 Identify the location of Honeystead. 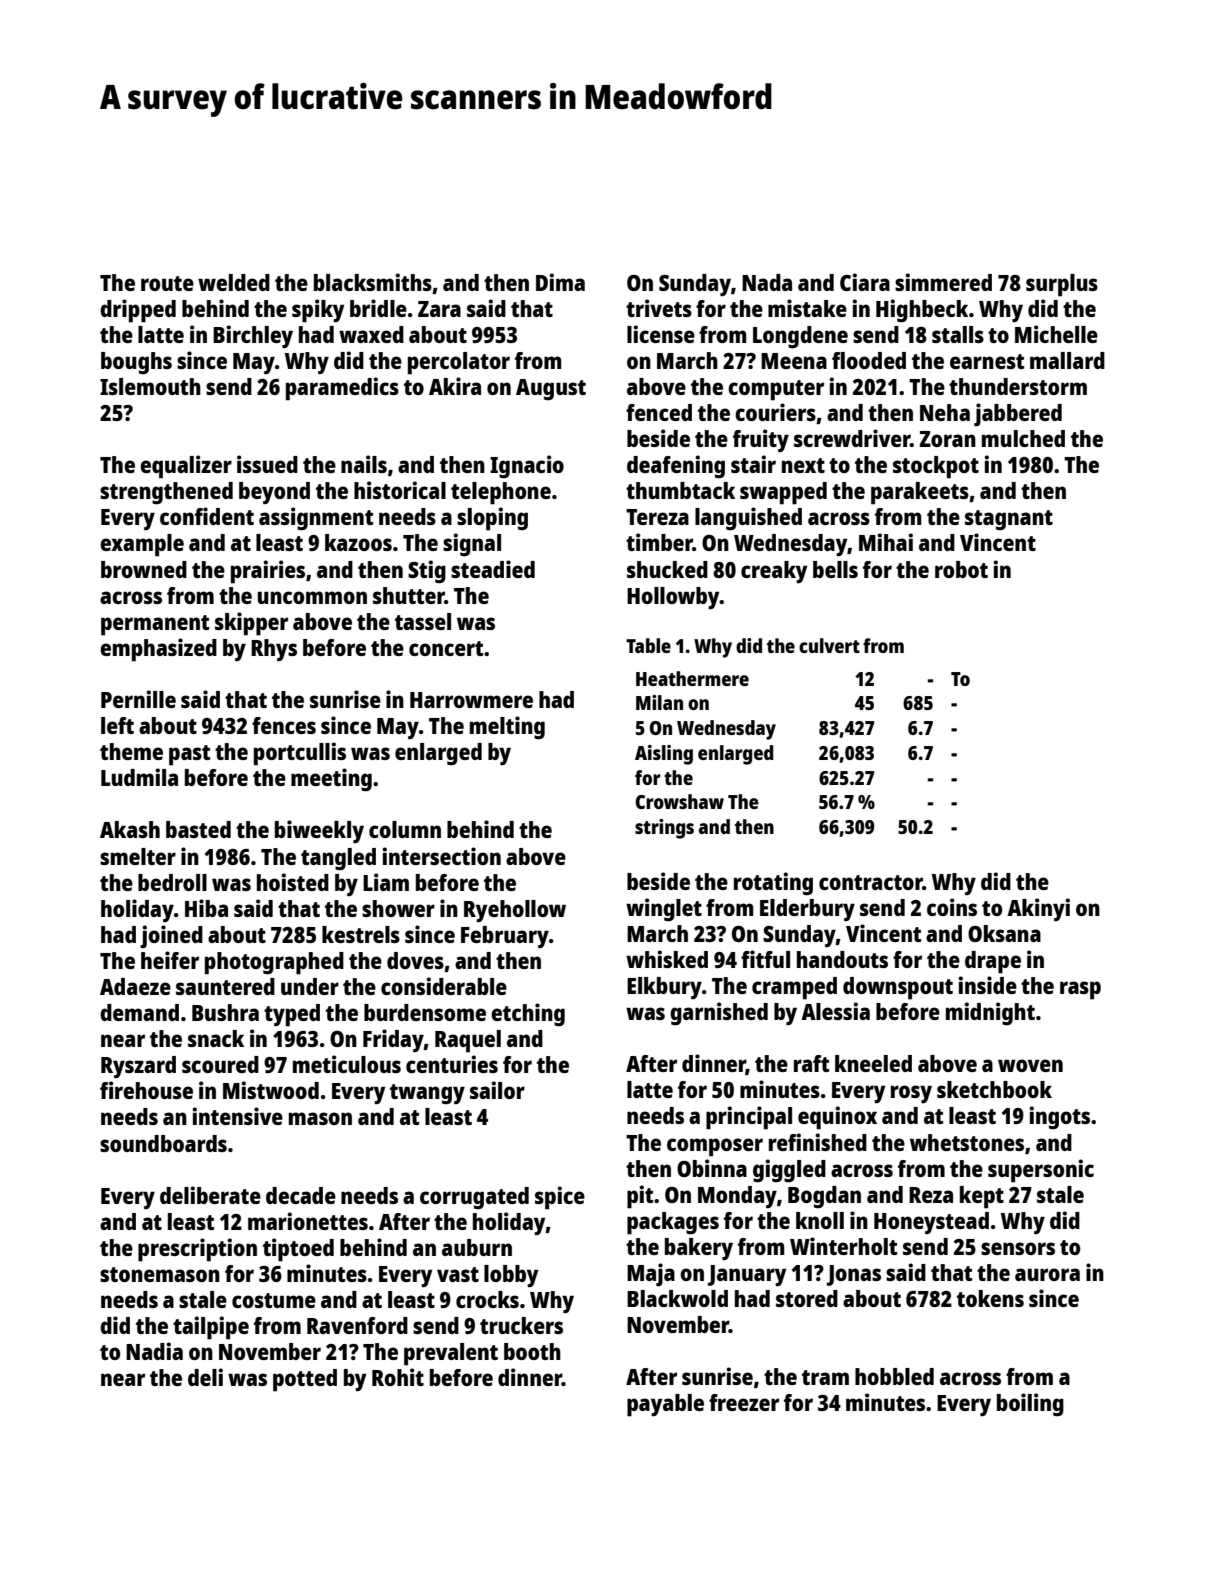
(931, 1223).
